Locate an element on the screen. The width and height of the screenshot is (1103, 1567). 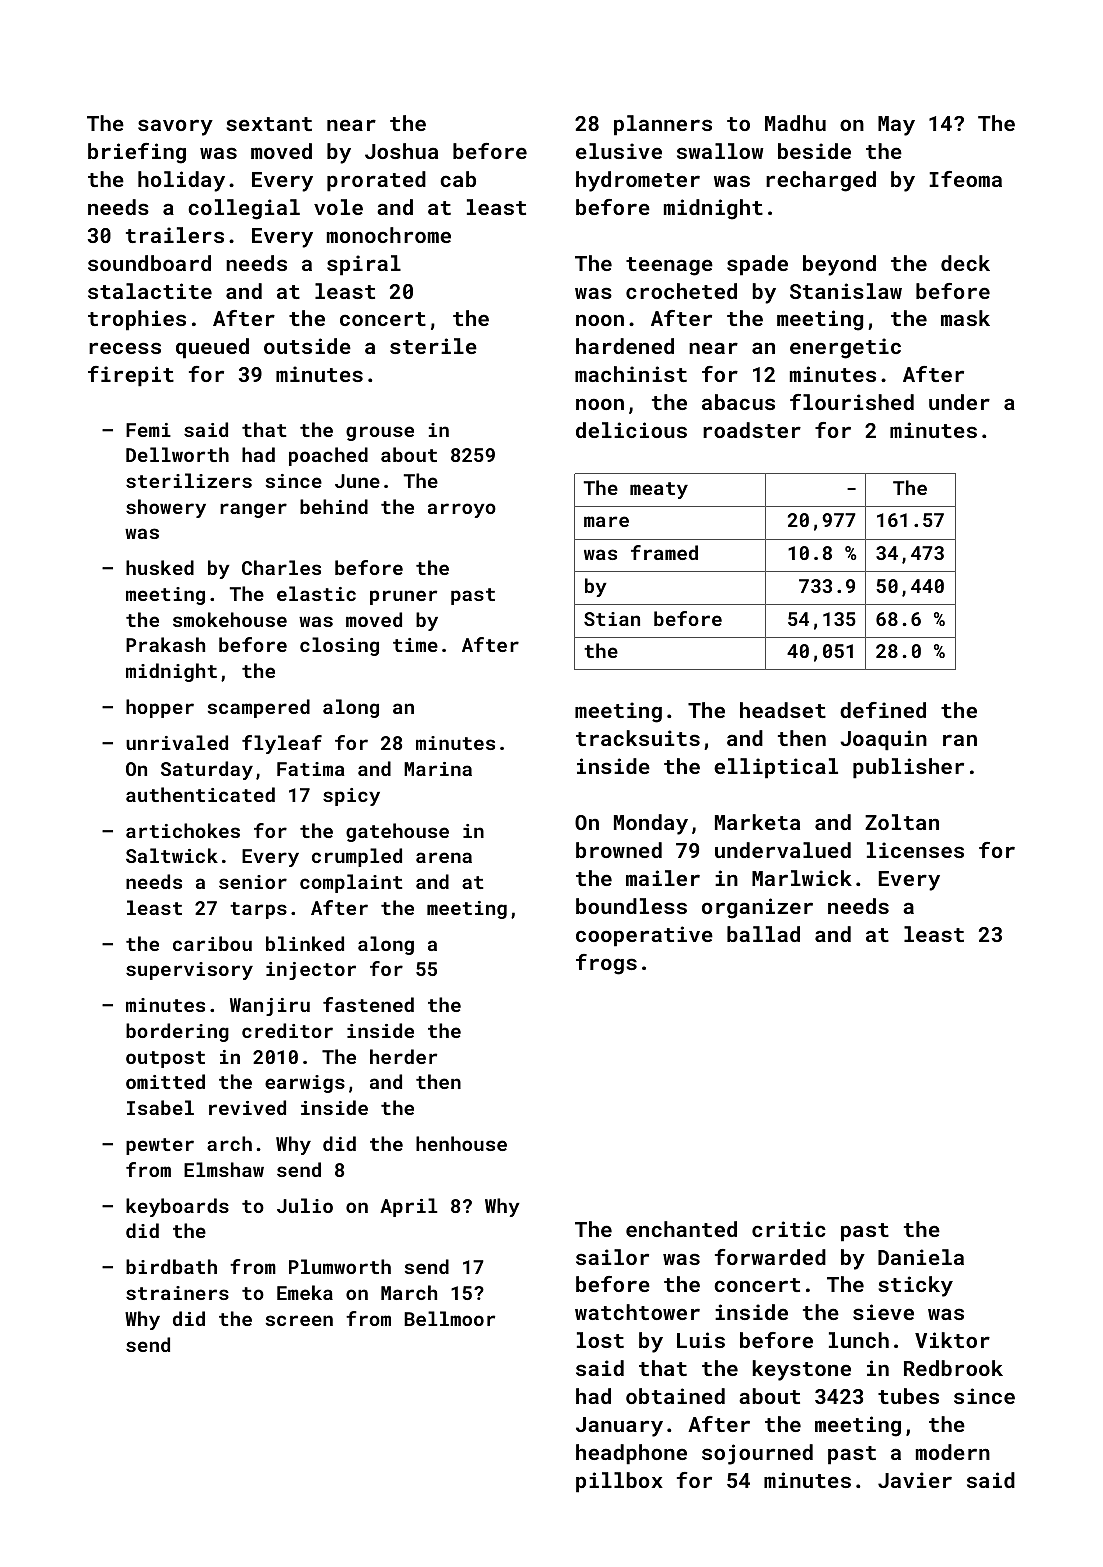
outside is located at coordinates (307, 346).
